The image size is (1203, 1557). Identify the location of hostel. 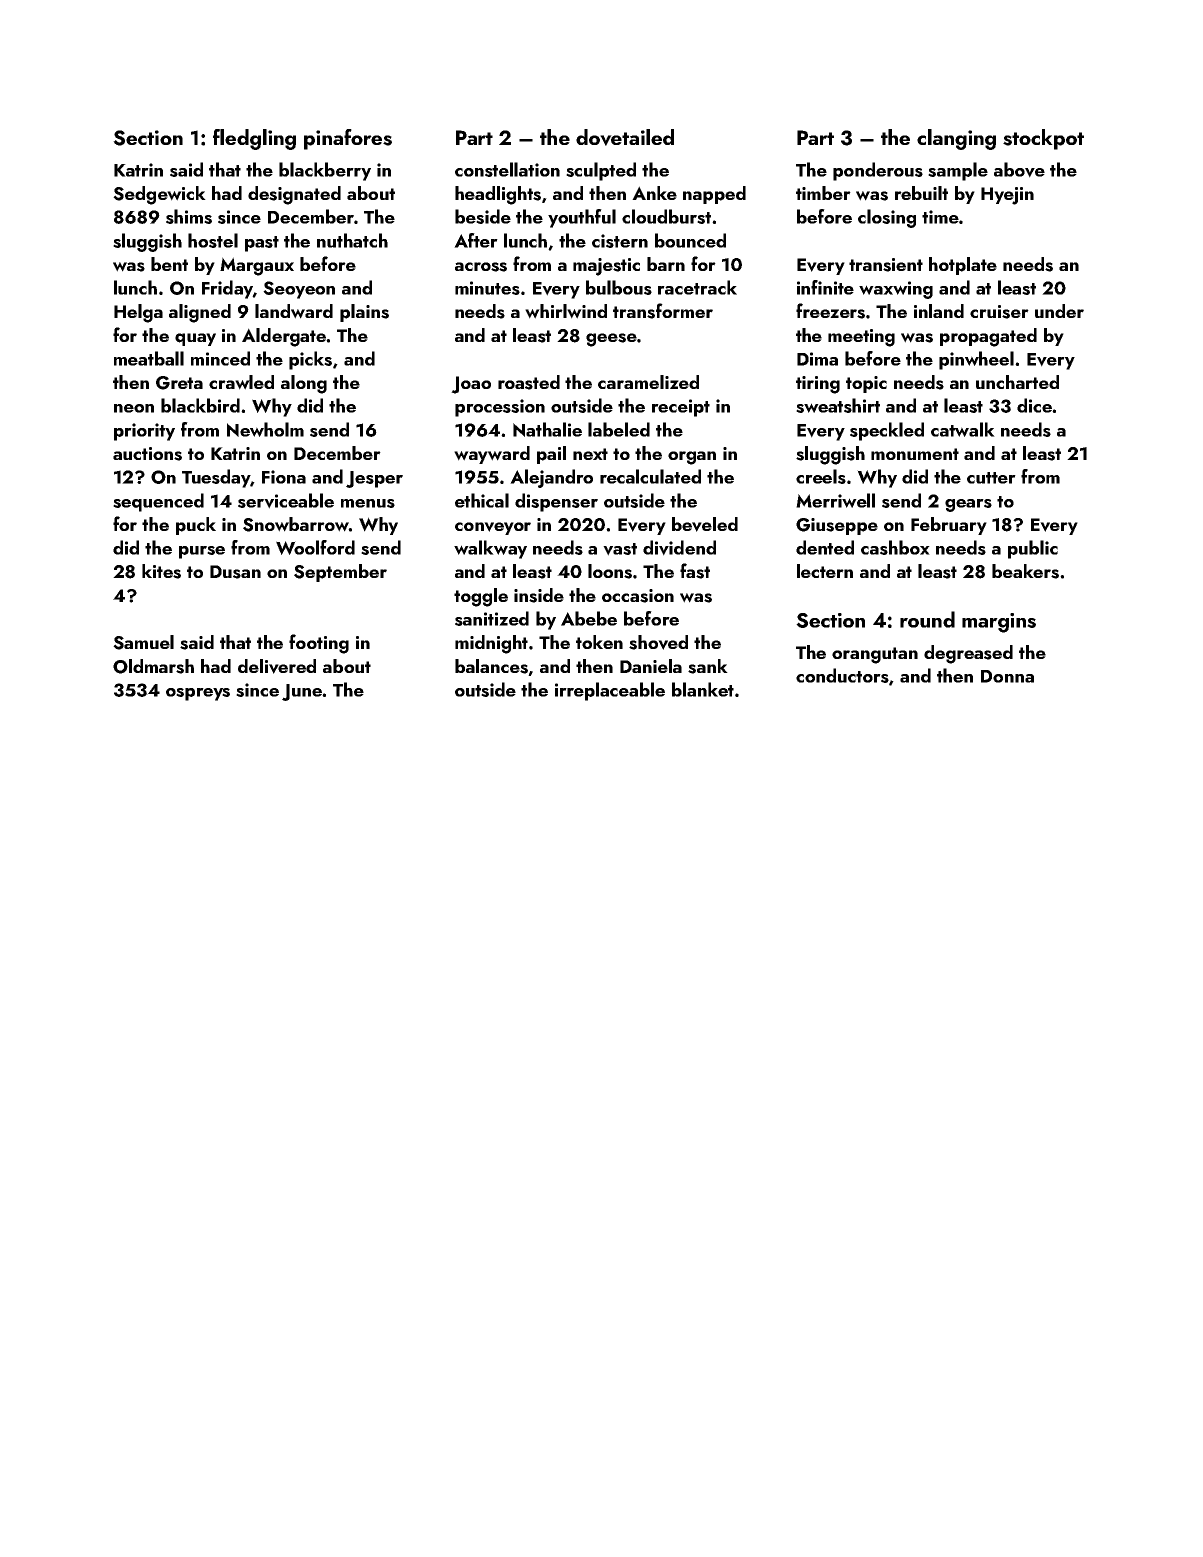
(213, 240).
